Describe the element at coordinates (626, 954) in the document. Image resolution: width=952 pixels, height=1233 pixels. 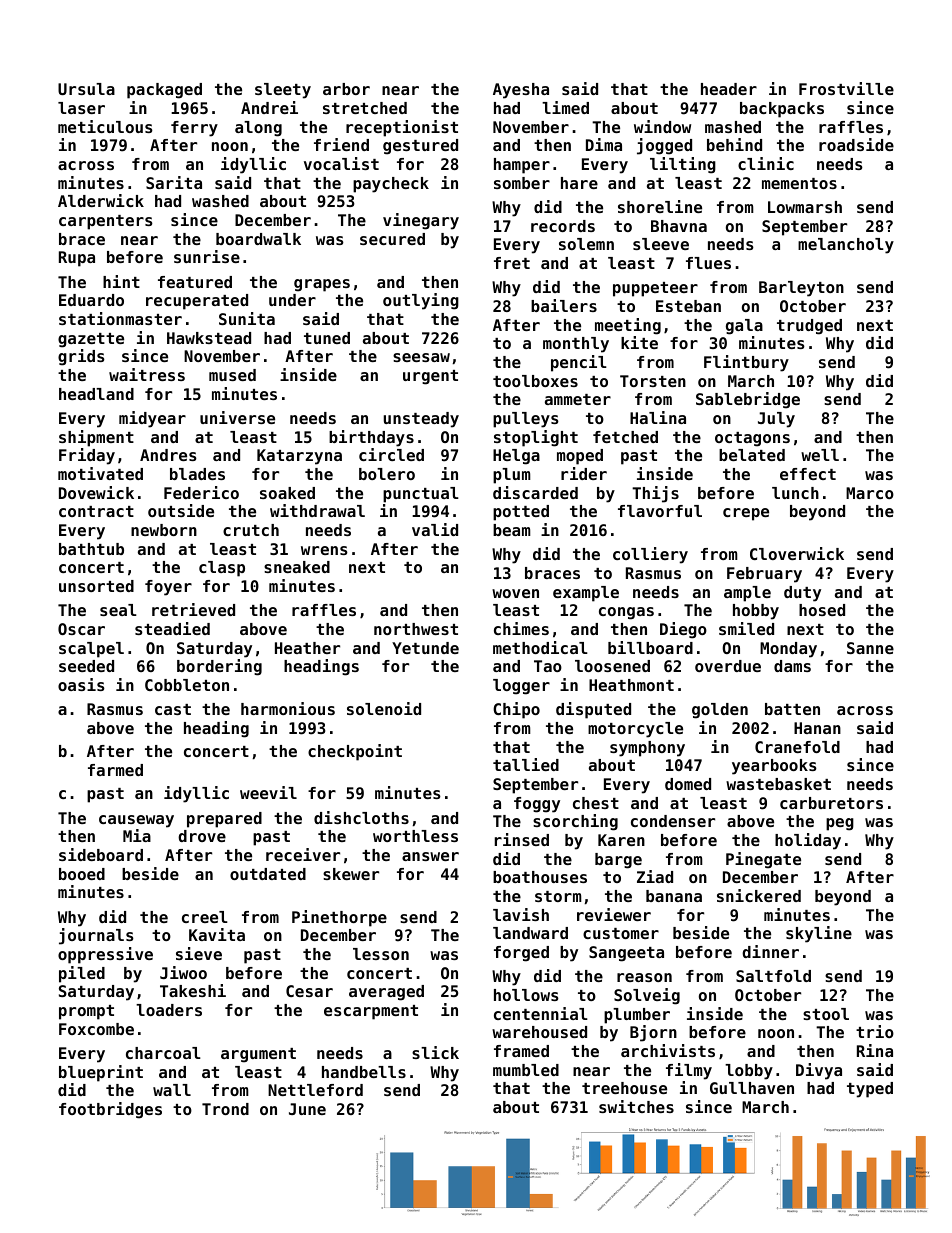
I see `Sangeeta` at that location.
